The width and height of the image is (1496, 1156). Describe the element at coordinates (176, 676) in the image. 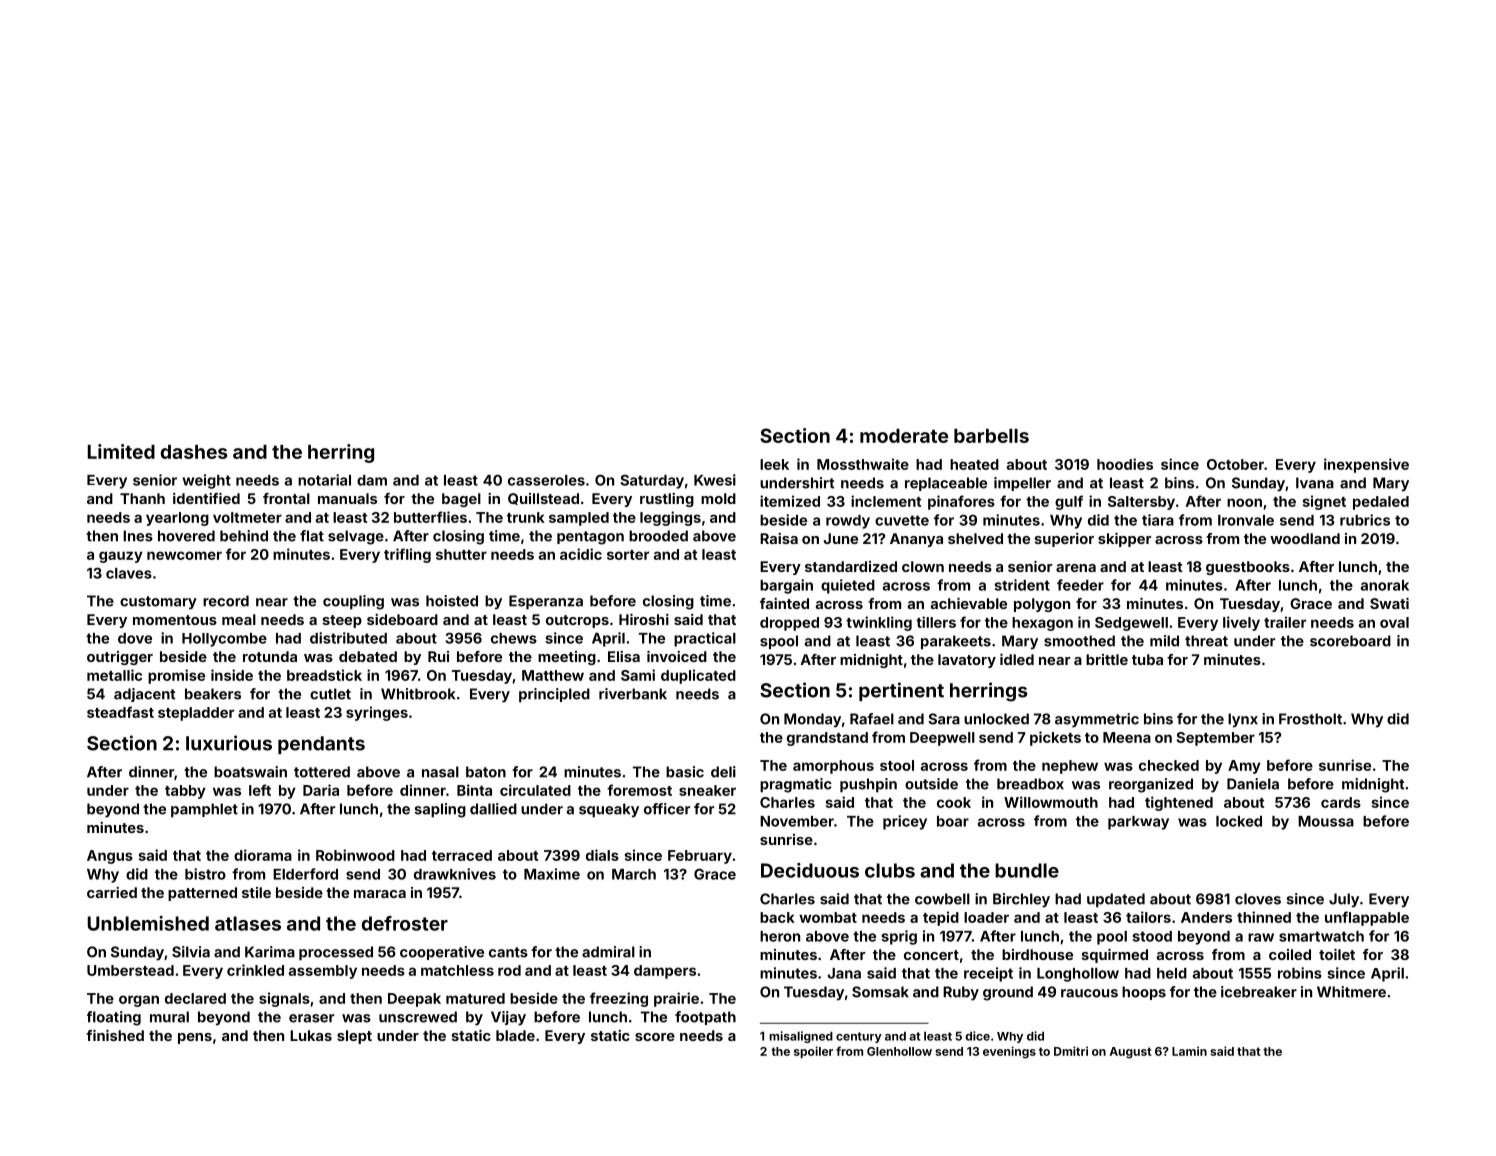

I see `promise` at that location.
